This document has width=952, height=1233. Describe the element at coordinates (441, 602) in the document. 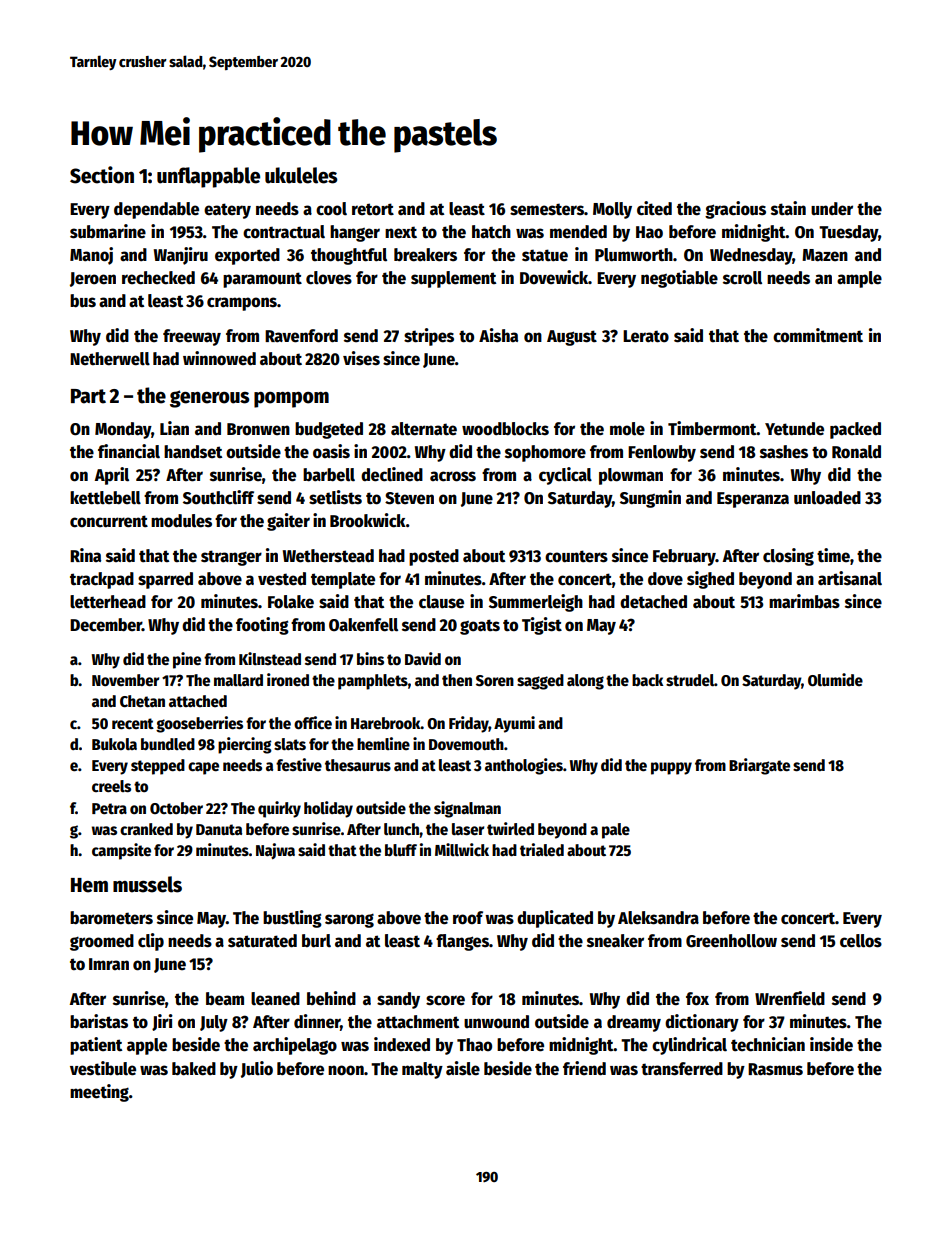

I see `clause` at that location.
